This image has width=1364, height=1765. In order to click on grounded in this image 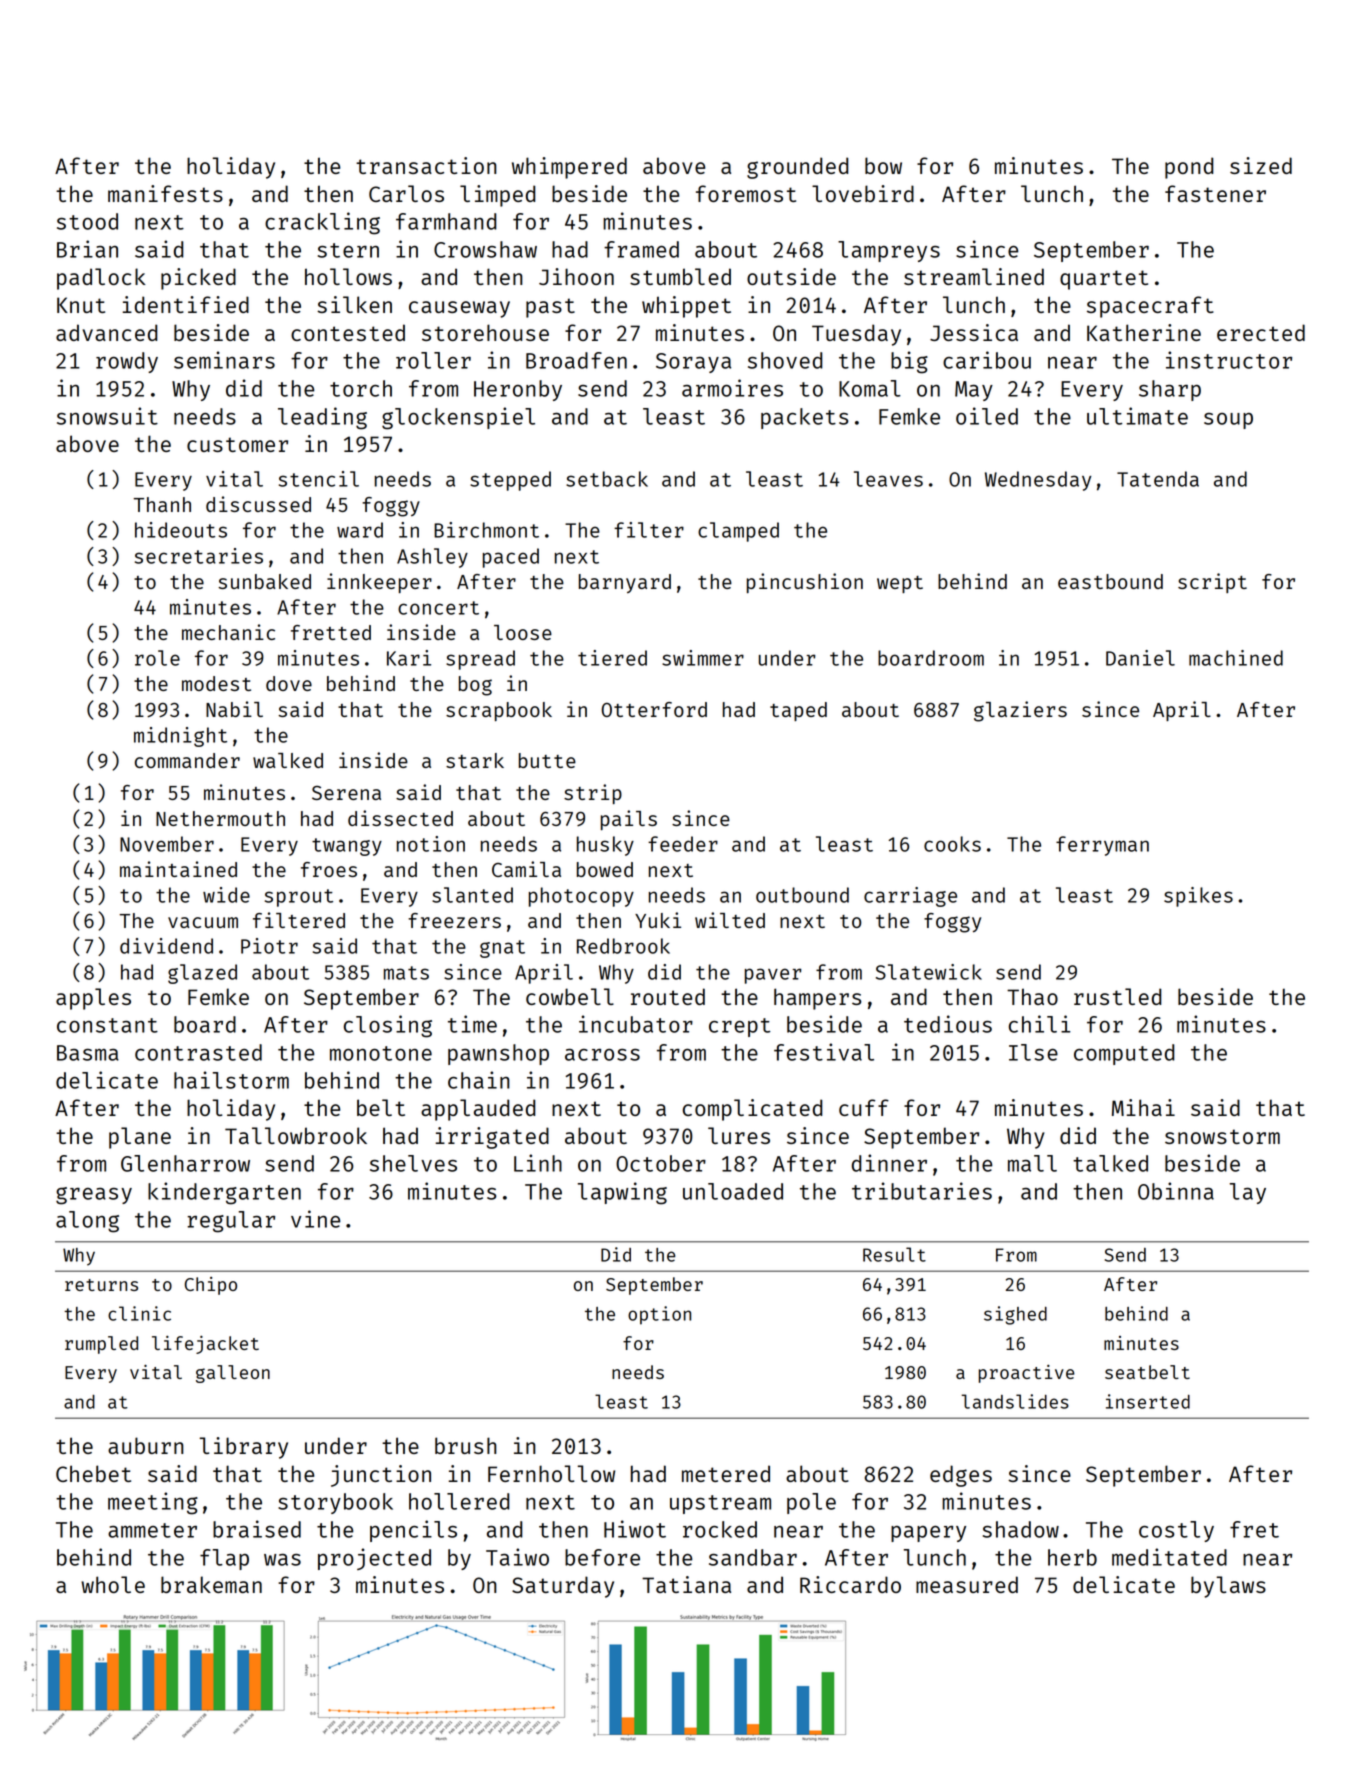, I will do `click(797, 168)`.
